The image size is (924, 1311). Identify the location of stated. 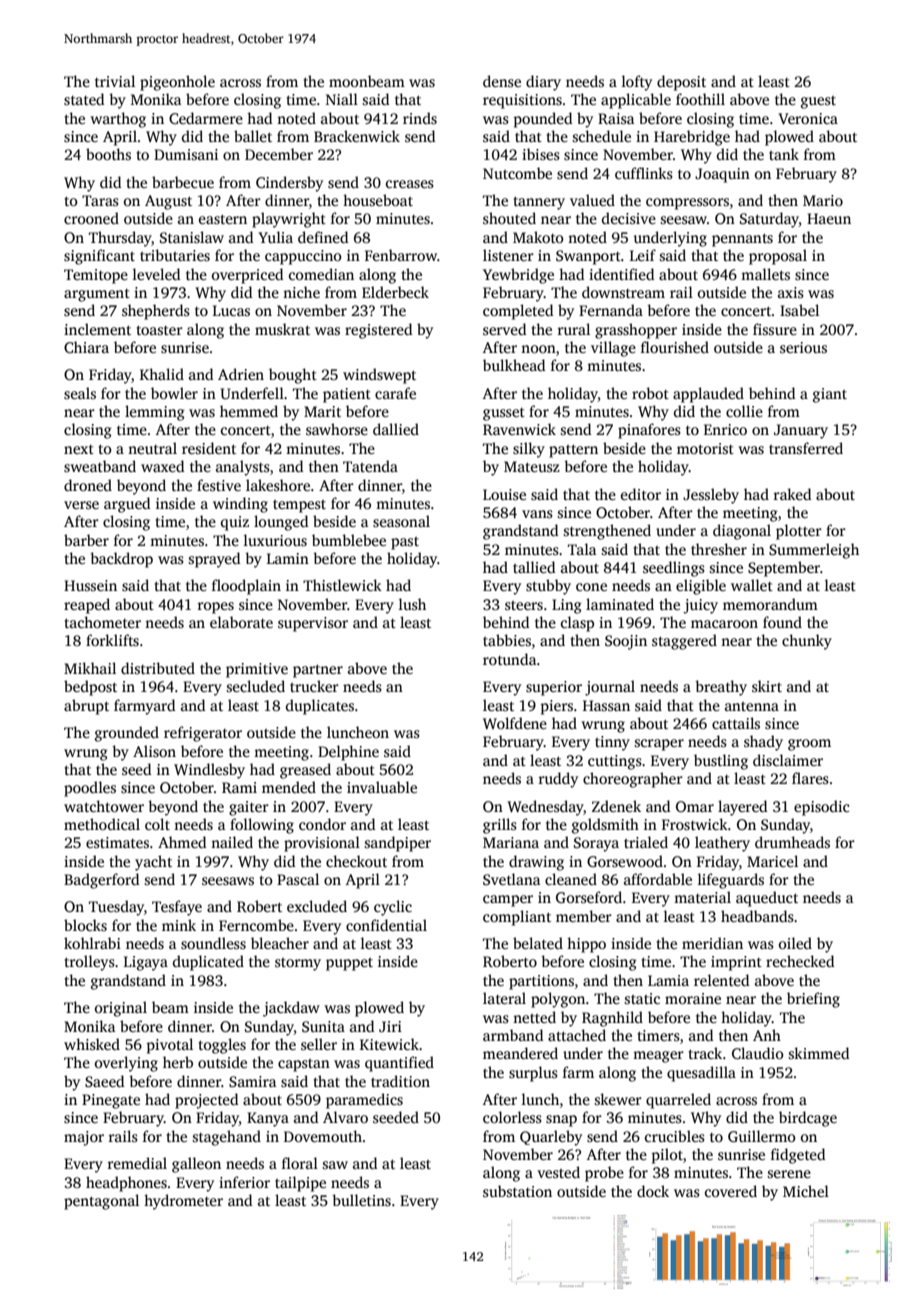
(84, 99).
